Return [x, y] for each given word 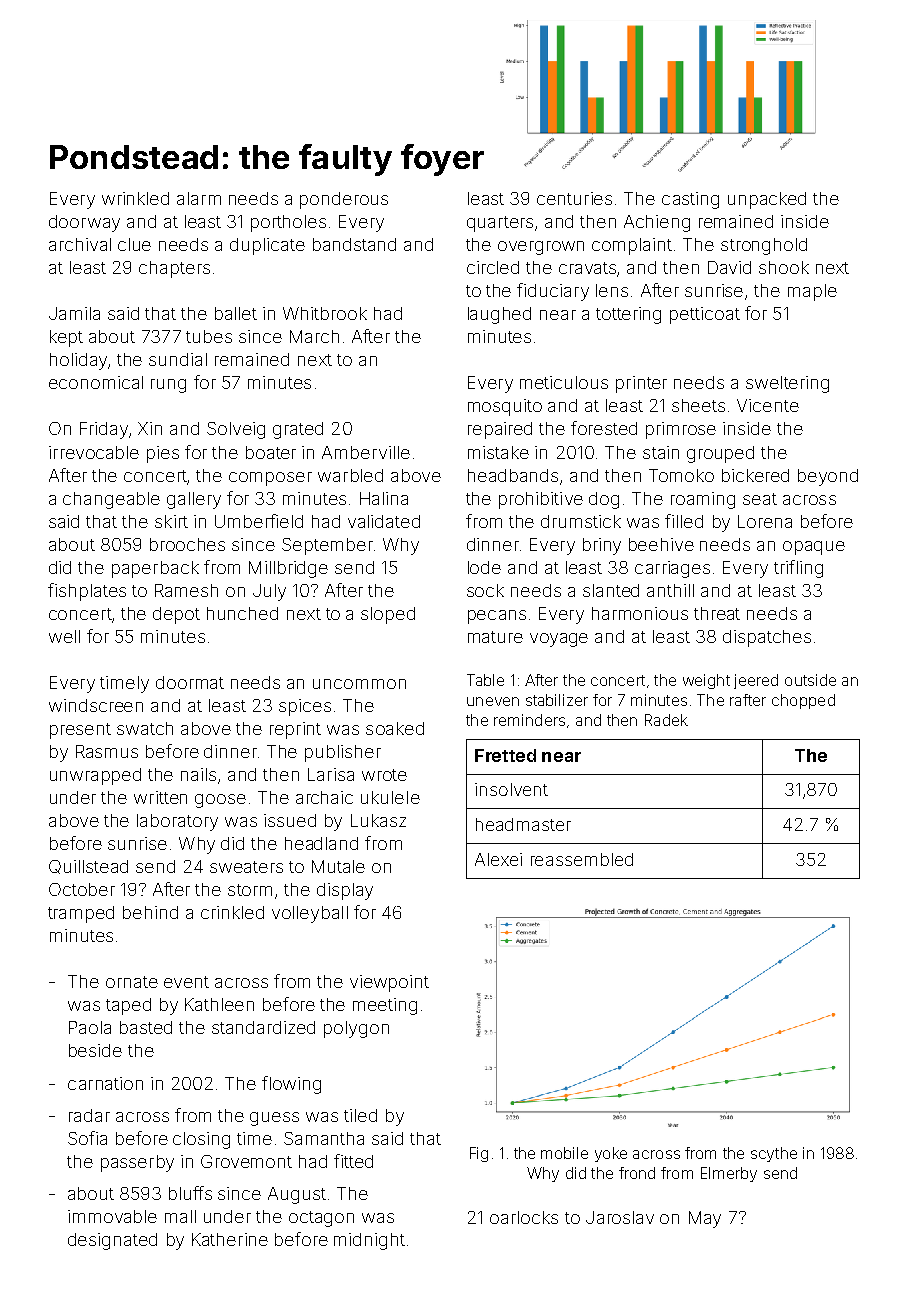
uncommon [359, 684]
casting [690, 200]
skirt [171, 521]
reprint [295, 730]
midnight [369, 1241]
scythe [774, 1154]
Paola [90, 1027]
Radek [666, 720]
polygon [356, 1029]
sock [485, 590]
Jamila [74, 313]
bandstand [354, 244]
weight [706, 681]
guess [274, 1119]
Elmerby [729, 1174]
